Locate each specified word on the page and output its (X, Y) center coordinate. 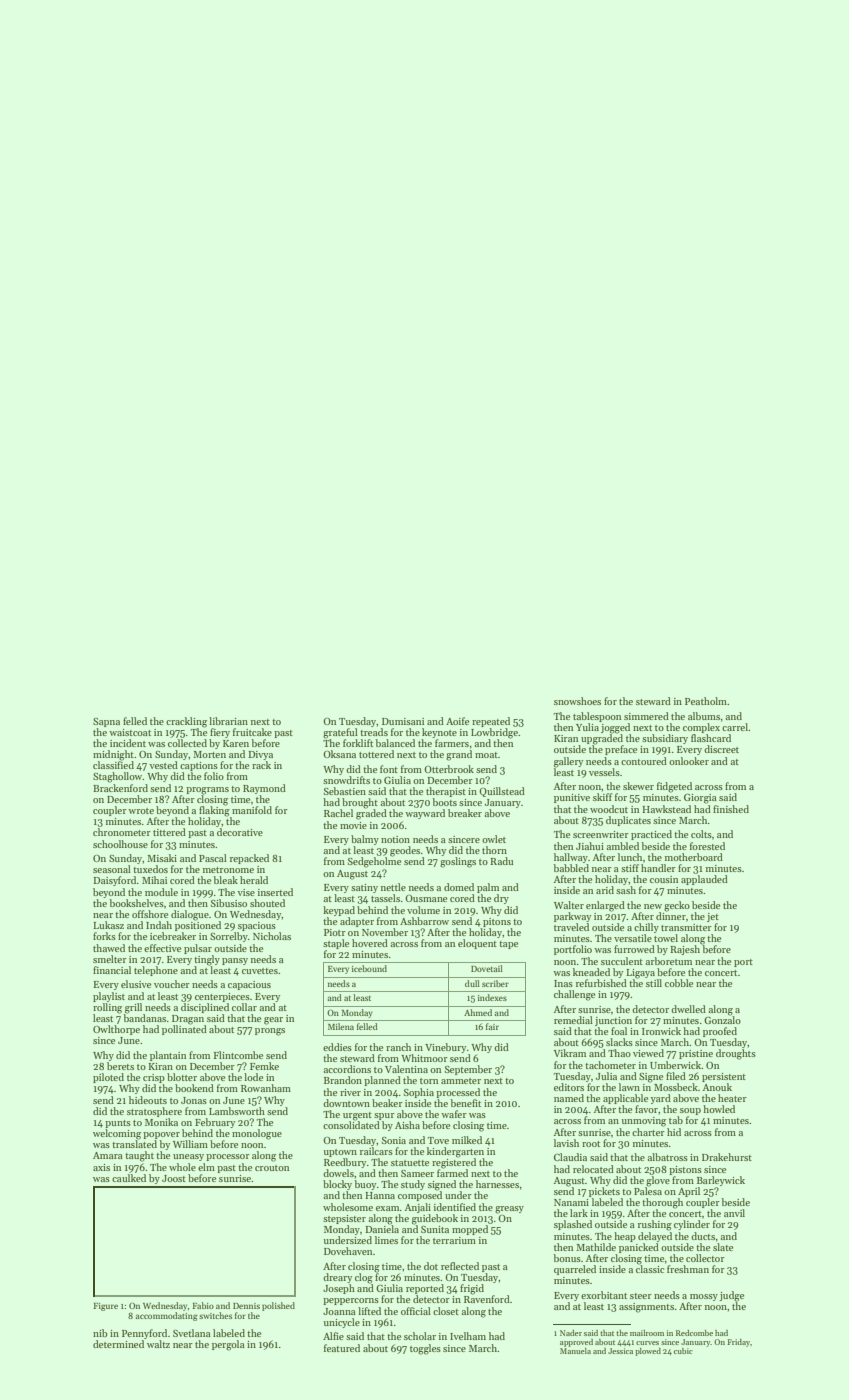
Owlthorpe (116, 1030)
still (654, 983)
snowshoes (577, 701)
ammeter (461, 1081)
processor (228, 1157)
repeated (491, 722)
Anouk (717, 1087)
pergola (228, 1345)
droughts (736, 1054)
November (385, 932)
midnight (113, 755)
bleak (226, 880)
